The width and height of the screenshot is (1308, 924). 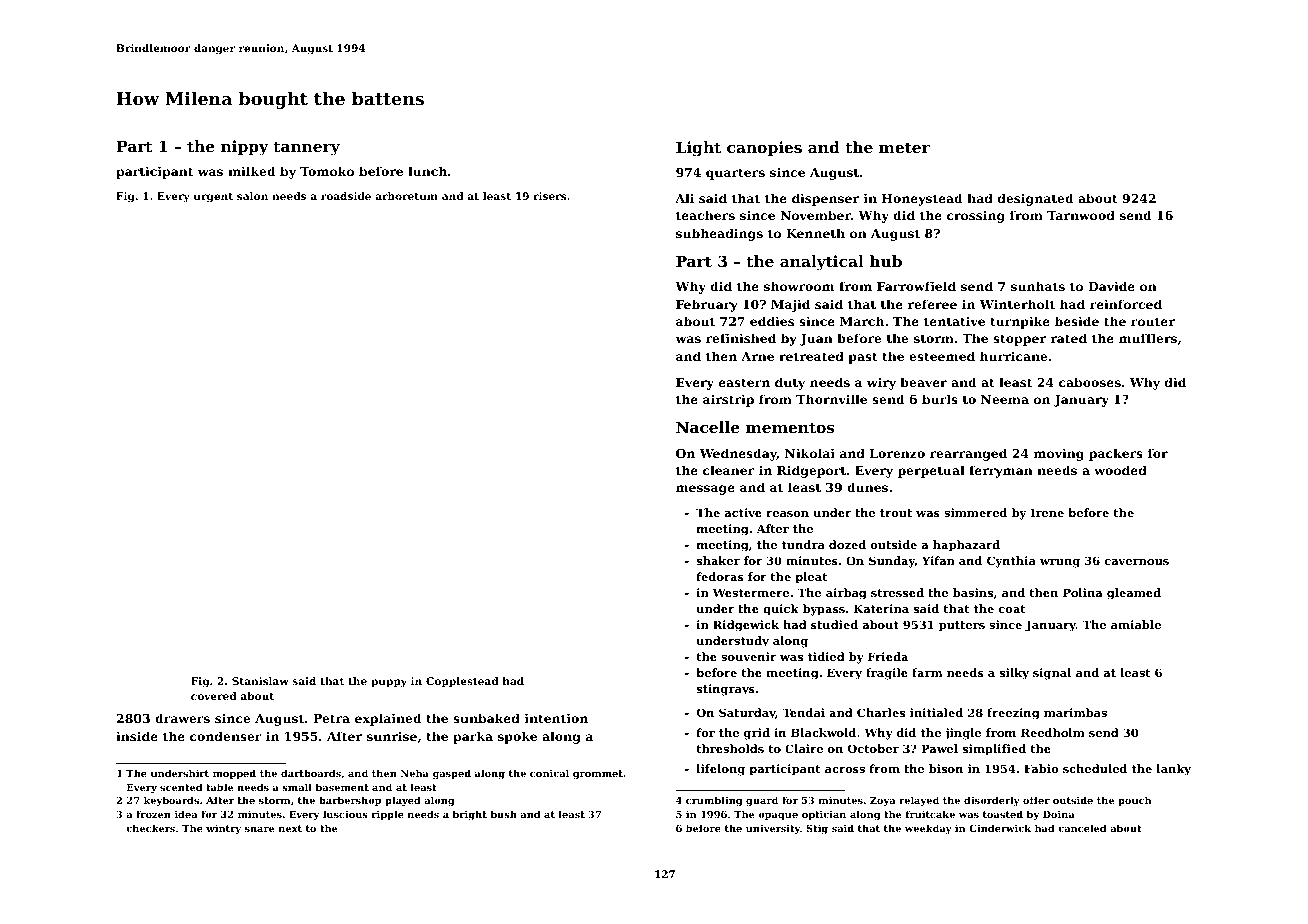 I want to click on risers, so click(x=549, y=196).
